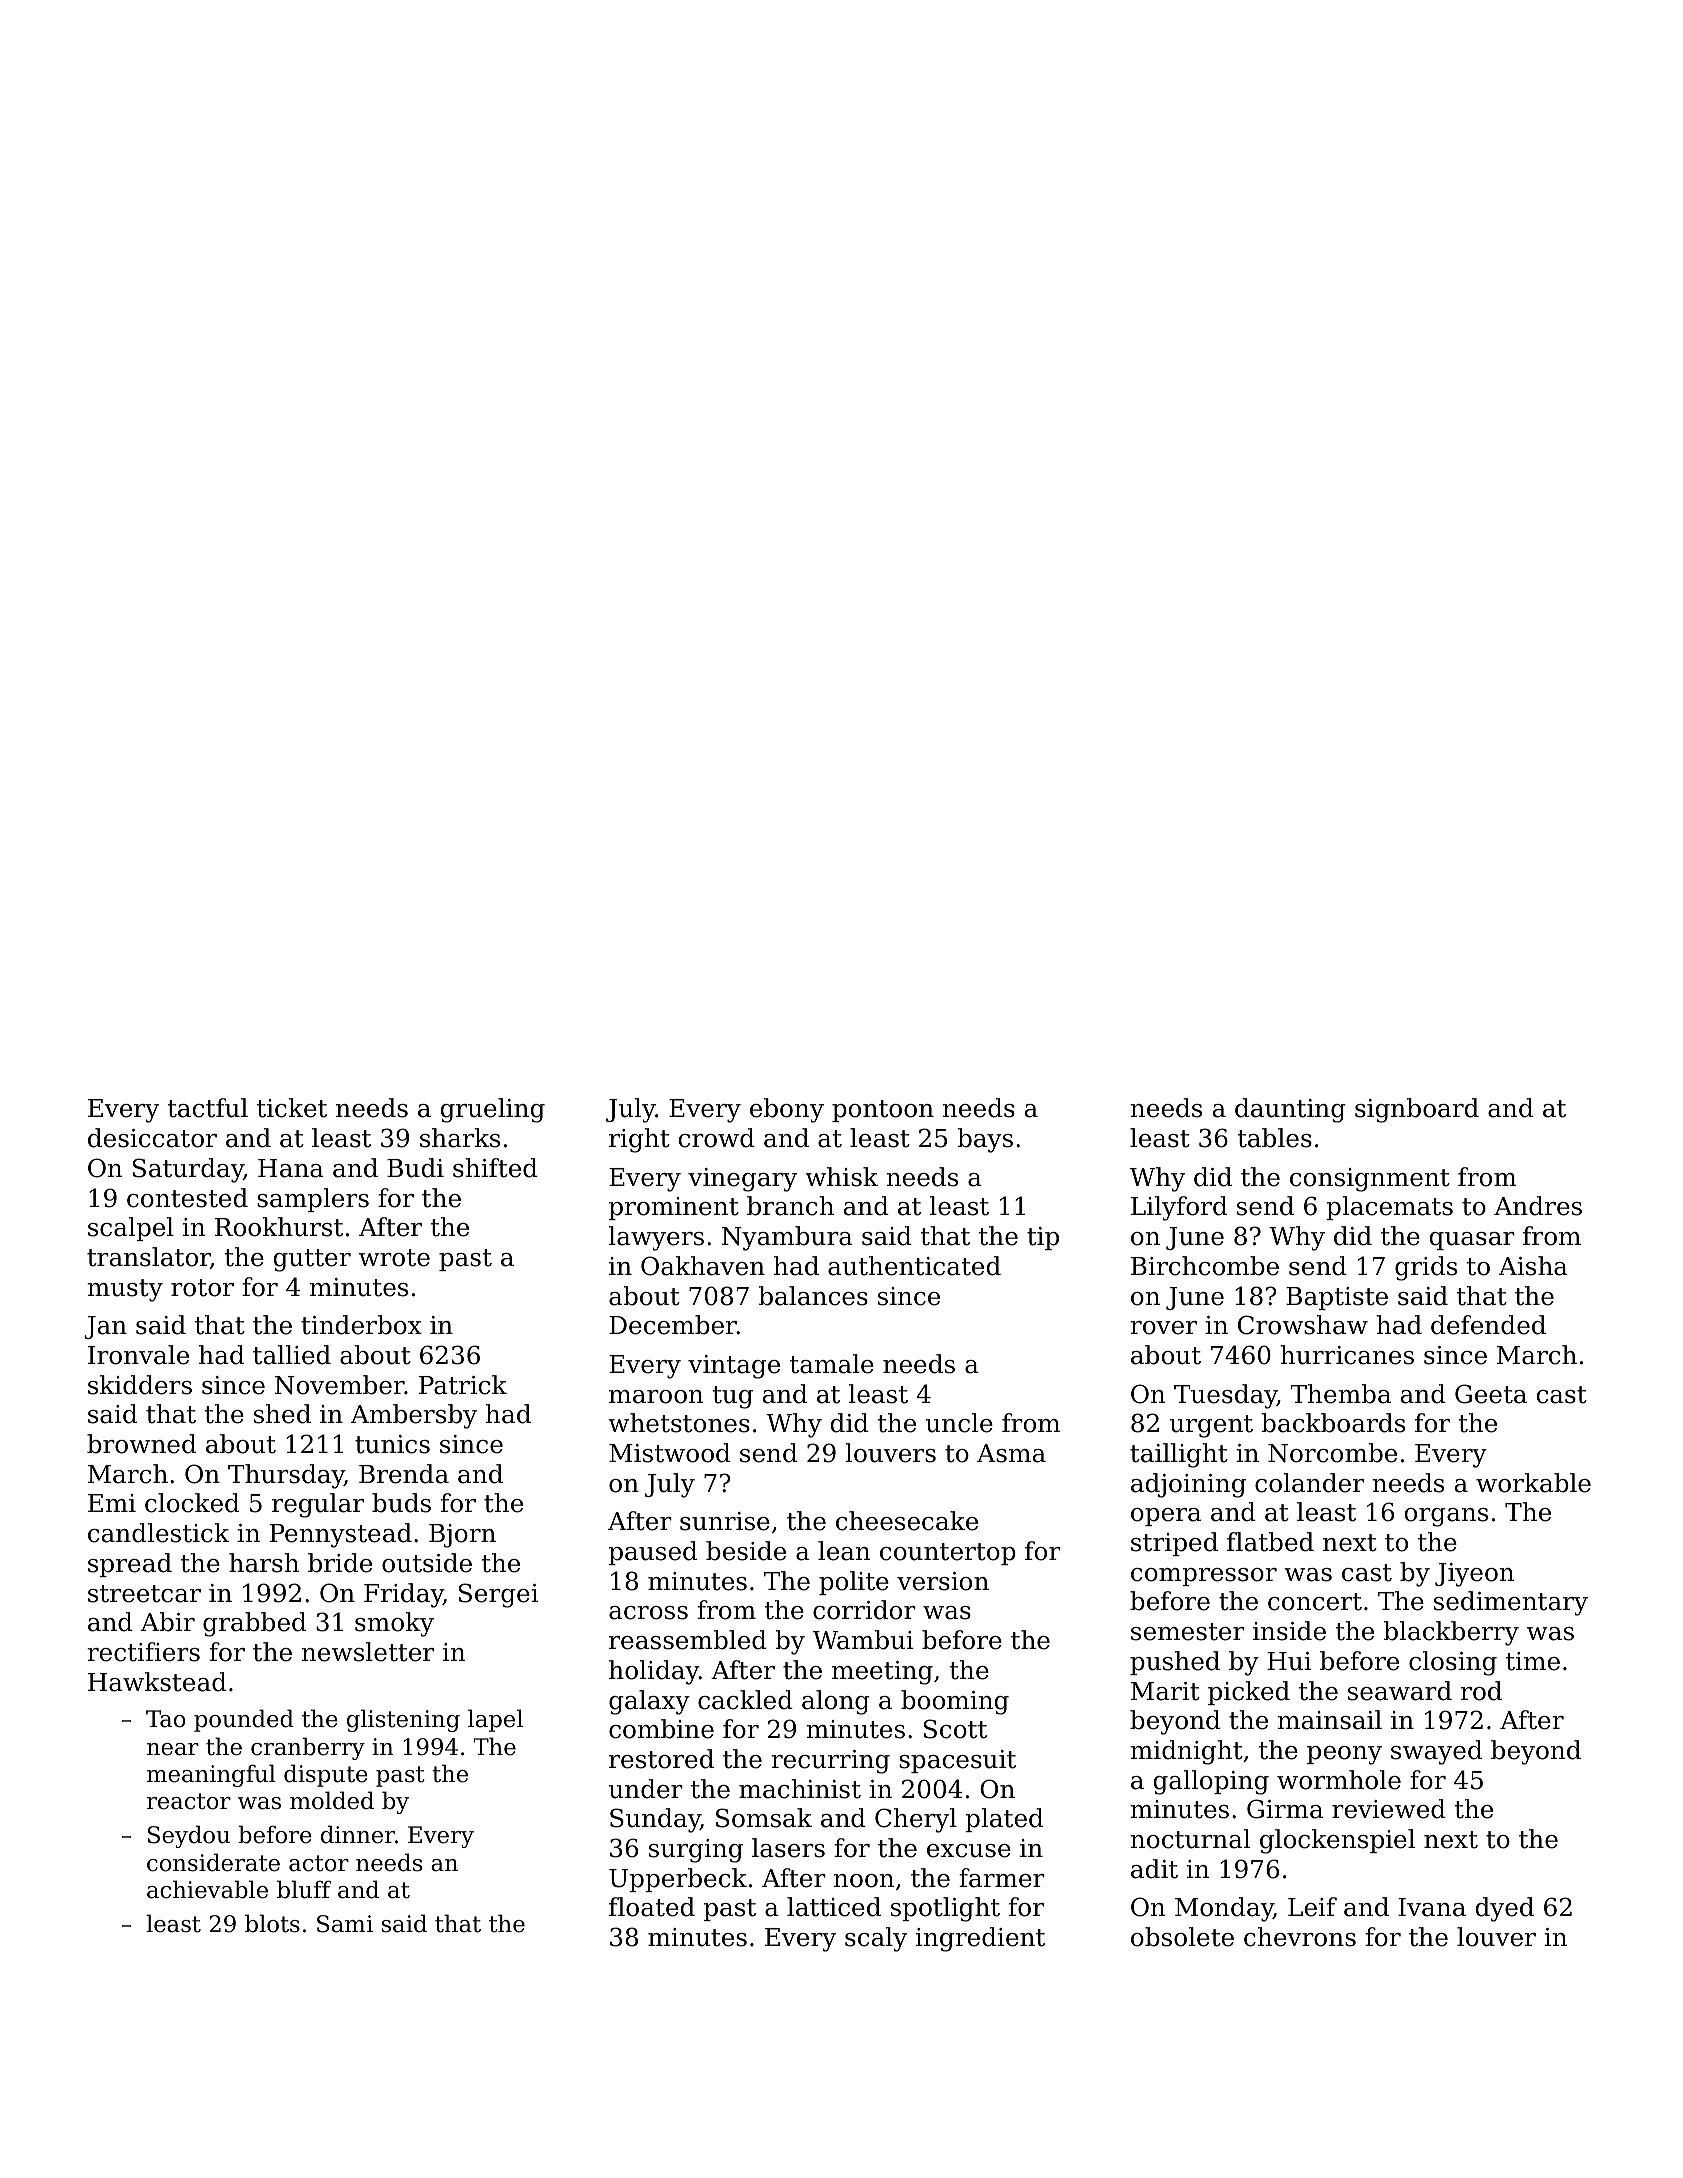 The height and width of the screenshot is (2178, 1683). I want to click on ebony, so click(787, 1110).
